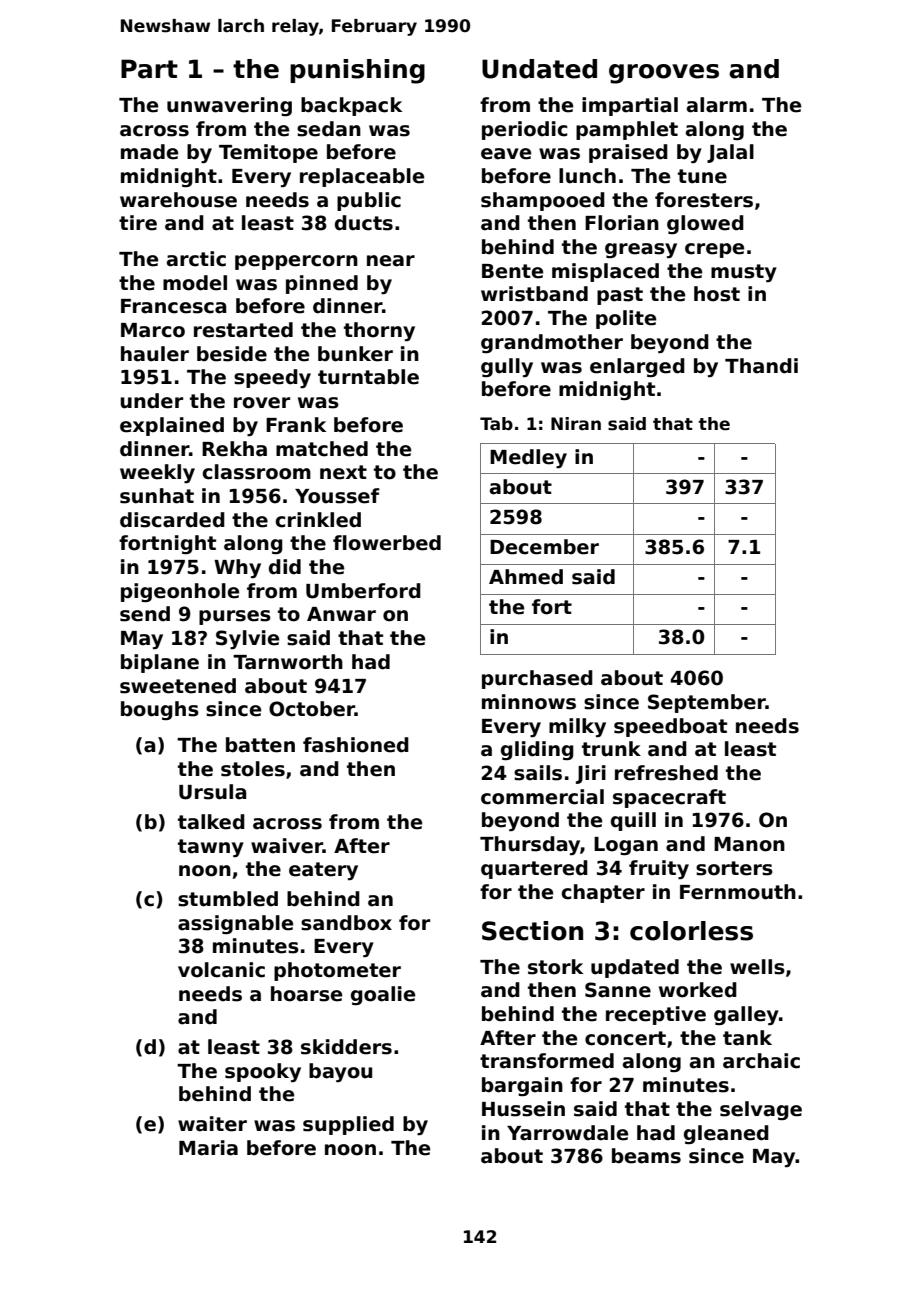 This image has width=924, height=1311. Describe the element at coordinates (529, 702) in the image. I see `minnows` at that location.
